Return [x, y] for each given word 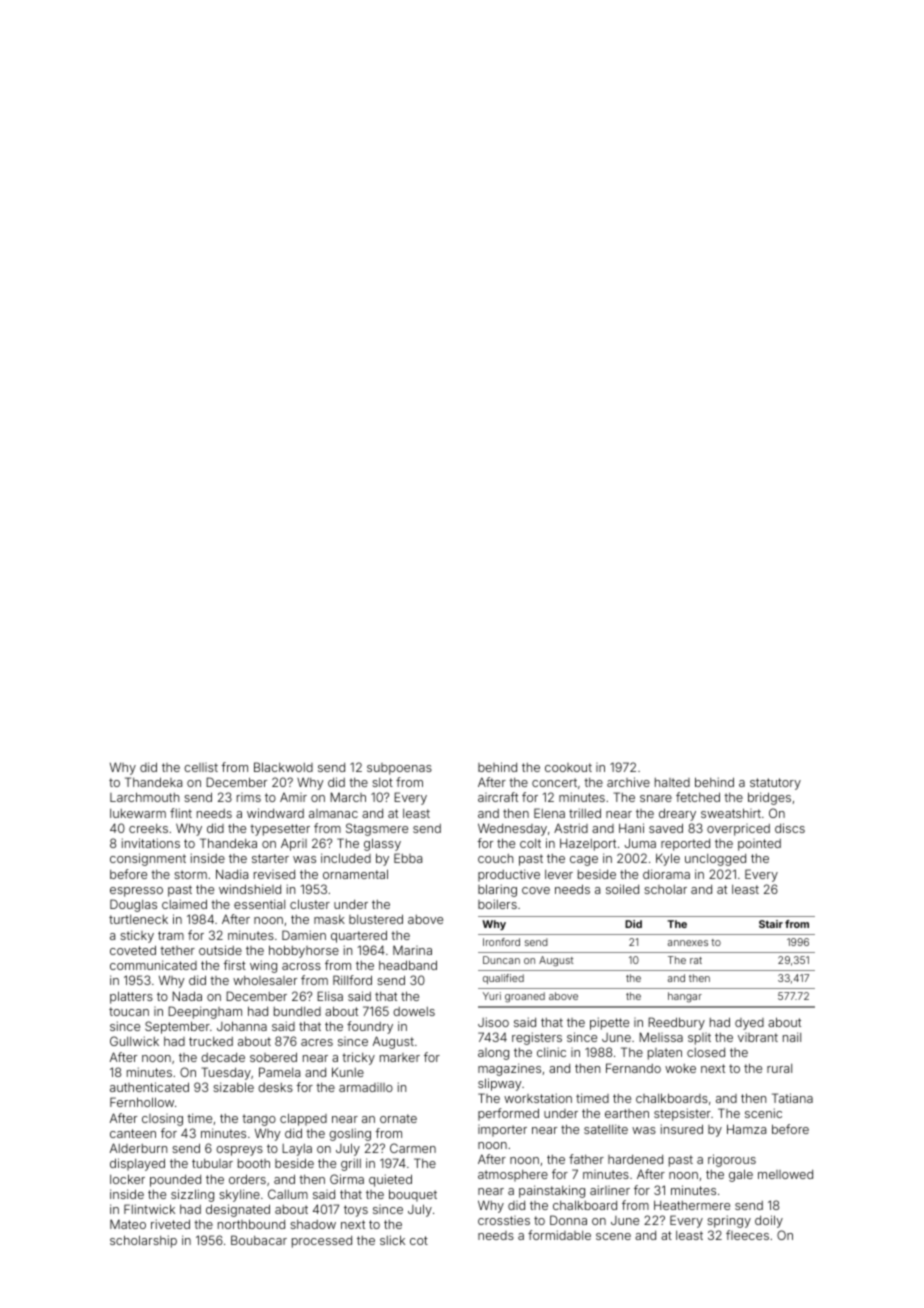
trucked [211, 1041]
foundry [370, 1027]
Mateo [128, 1224]
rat [696, 960]
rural [779, 1068]
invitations [151, 843]
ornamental [355, 874]
